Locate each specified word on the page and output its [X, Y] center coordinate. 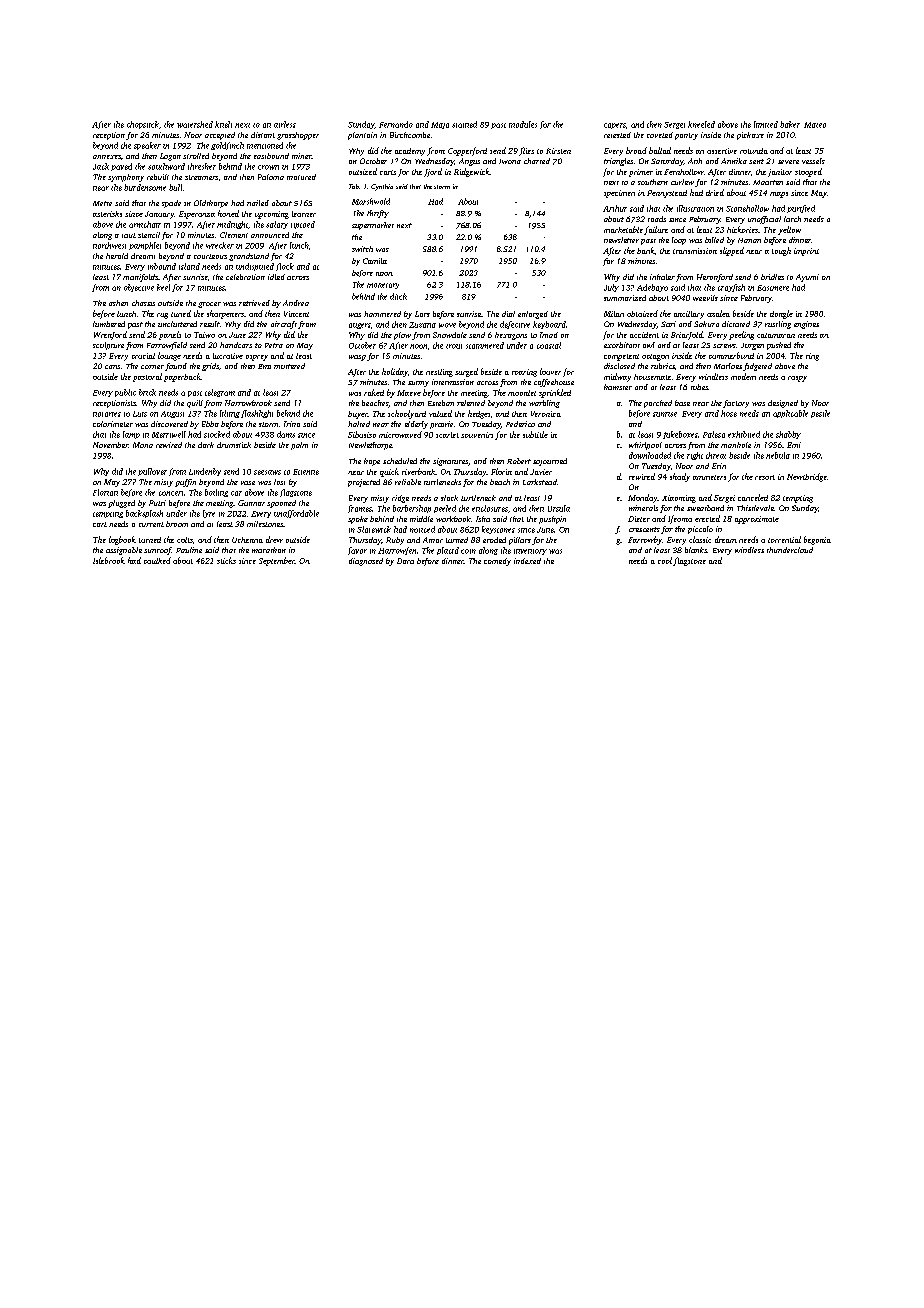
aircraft [284, 325]
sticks [226, 560]
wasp [357, 358]
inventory [530, 552]
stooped [808, 172]
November [110, 445]
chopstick [143, 125]
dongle [781, 314]
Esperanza [197, 215]
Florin [501, 471]
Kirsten [558, 151]
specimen [619, 194]
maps [779, 195]
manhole [736, 445]
